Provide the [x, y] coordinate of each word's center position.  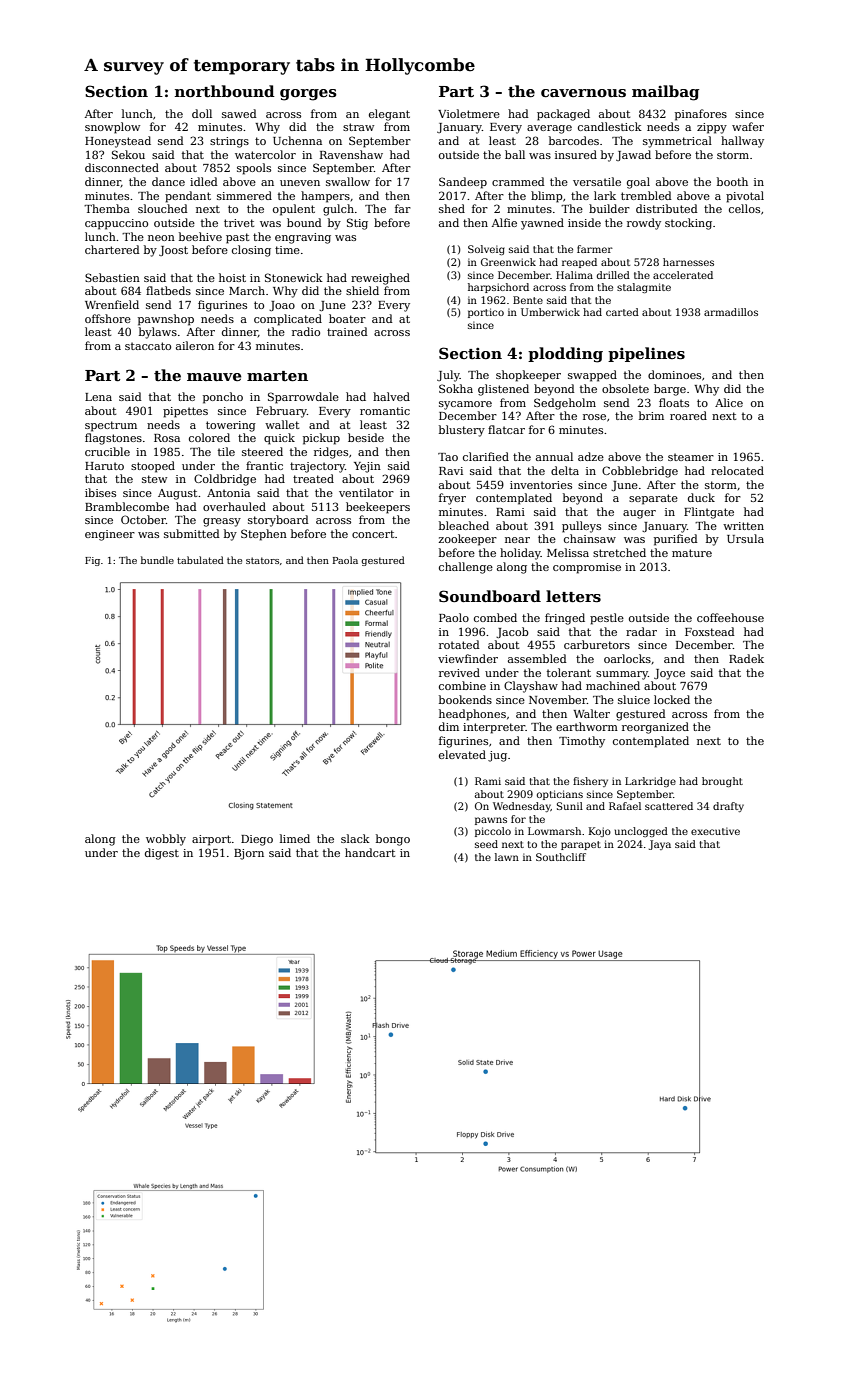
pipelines [646, 354]
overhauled [234, 506]
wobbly [166, 840]
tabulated [200, 560]
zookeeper [468, 540]
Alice [729, 402]
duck [701, 497]
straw [358, 127]
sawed [239, 113]
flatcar [506, 429]
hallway [742, 142]
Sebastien [112, 277]
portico [486, 313]
